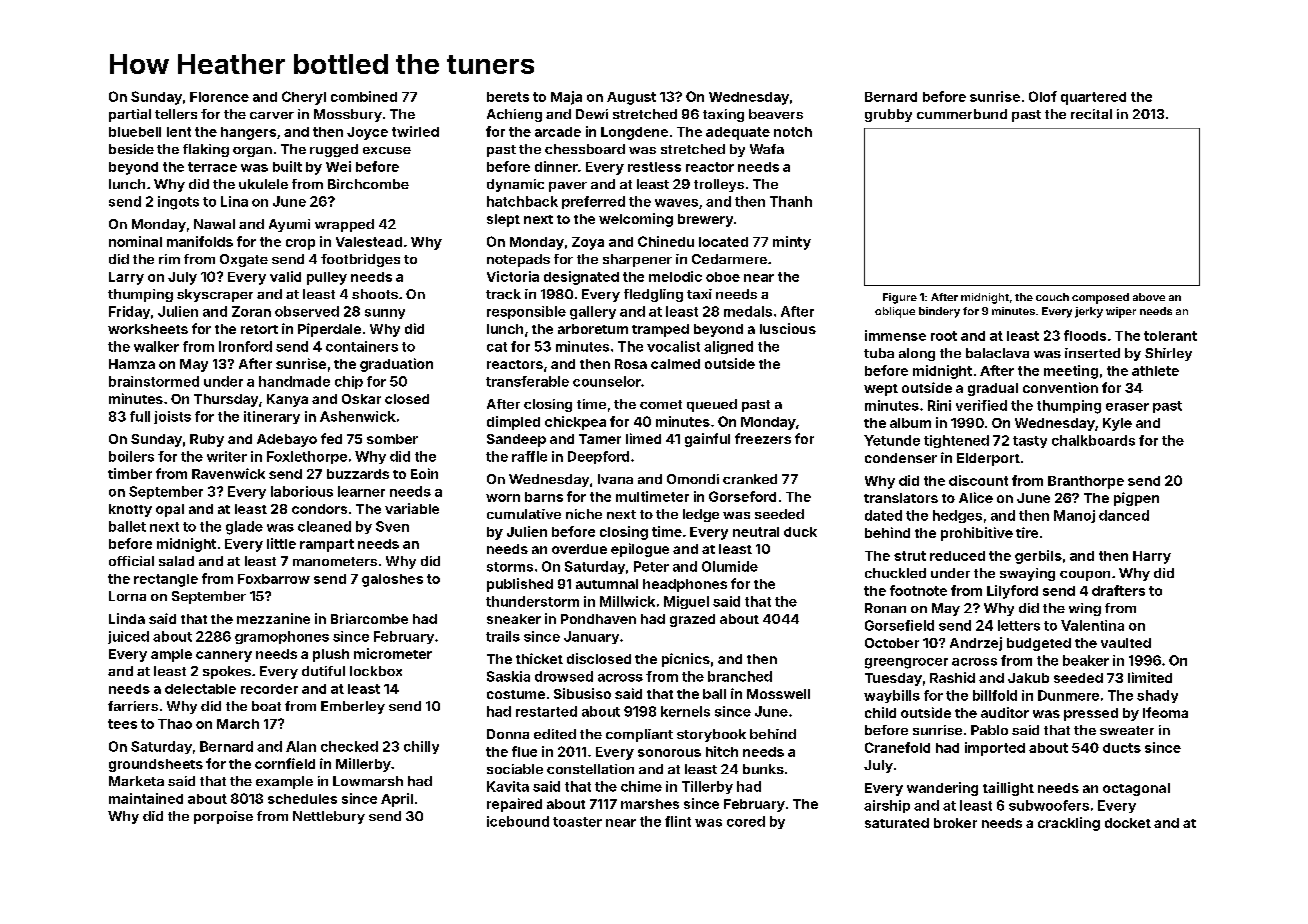 The height and width of the image is (924, 1308). What do you see at coordinates (962, 114) in the image?
I see `cummerbund` at bounding box center [962, 114].
